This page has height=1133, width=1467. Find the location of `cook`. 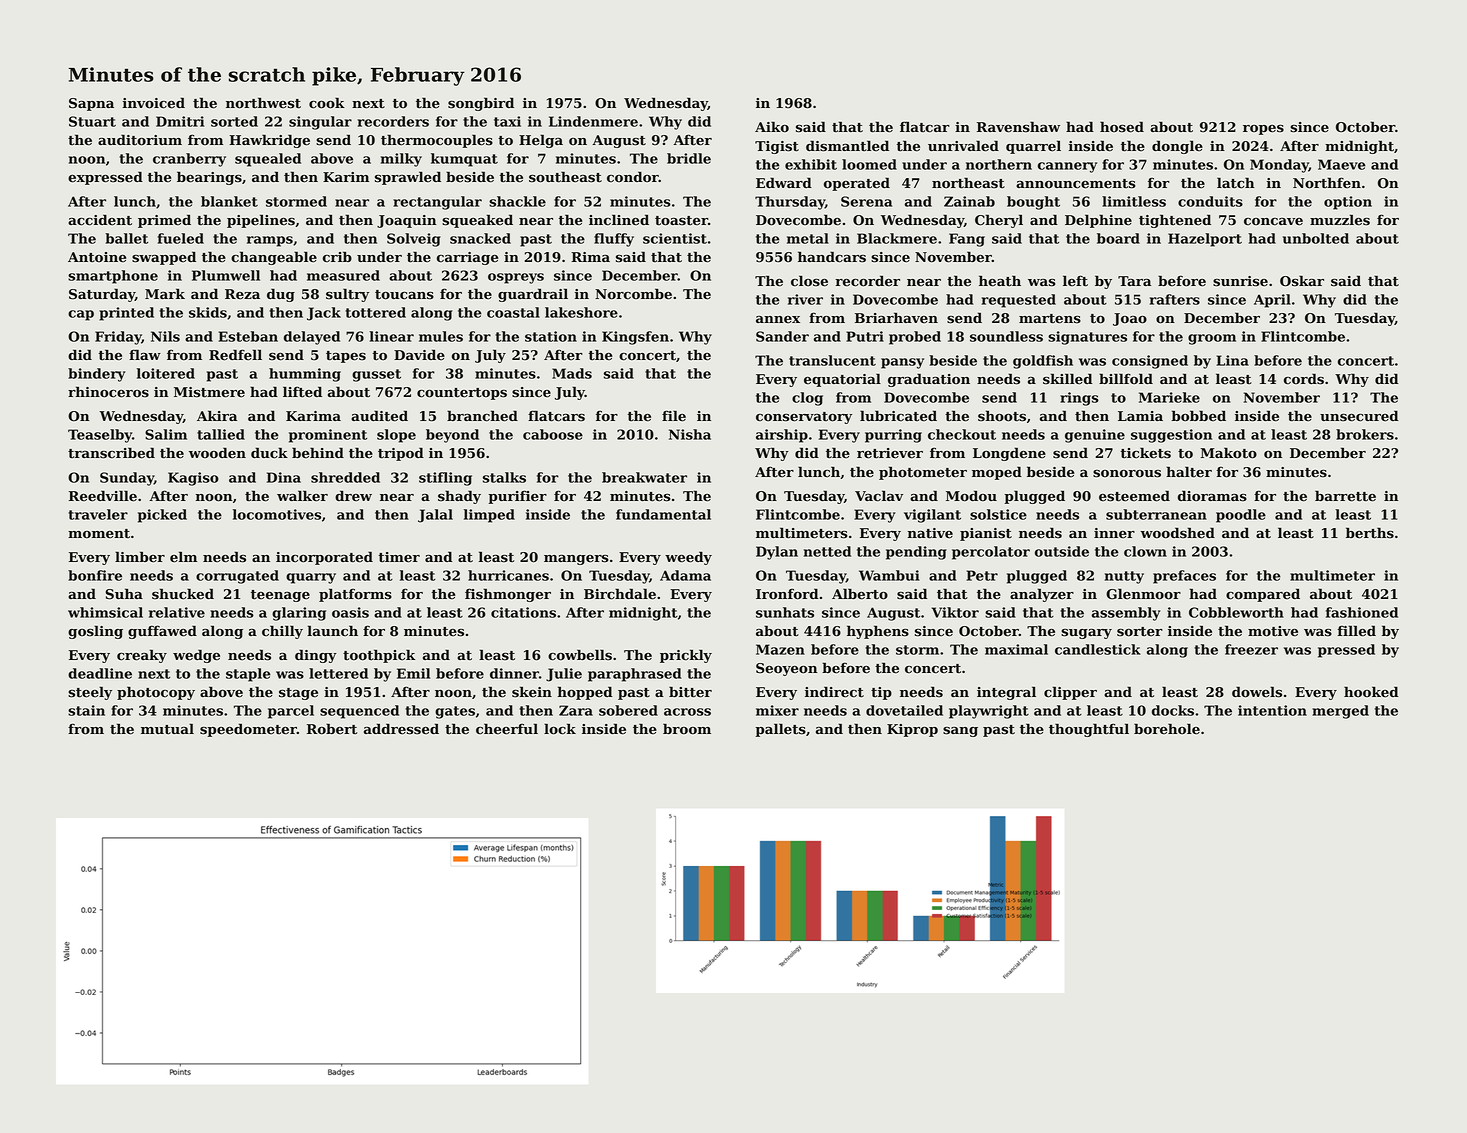

cook is located at coordinates (327, 103).
